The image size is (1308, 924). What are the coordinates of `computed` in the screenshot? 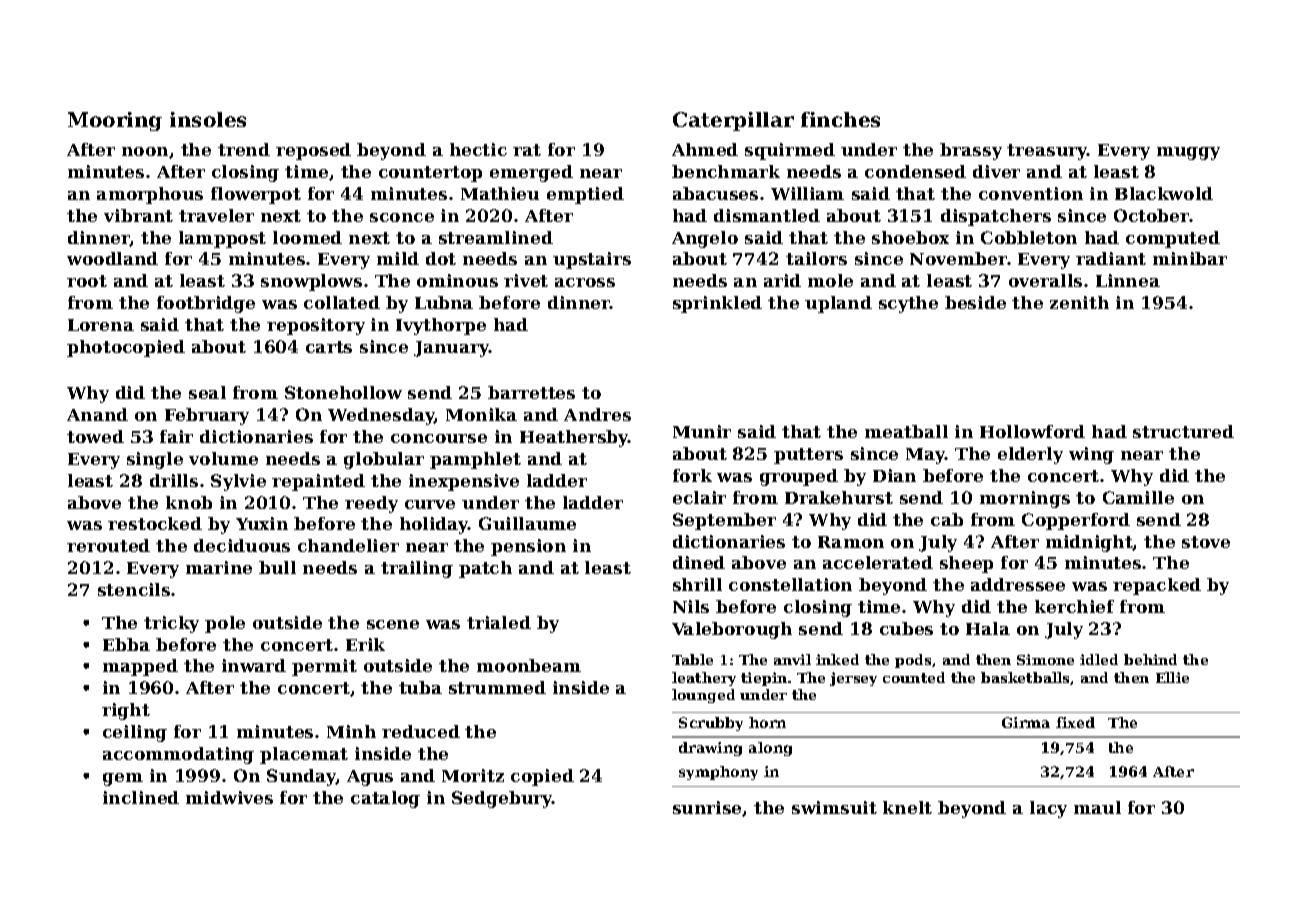 It's located at (1173, 239).
